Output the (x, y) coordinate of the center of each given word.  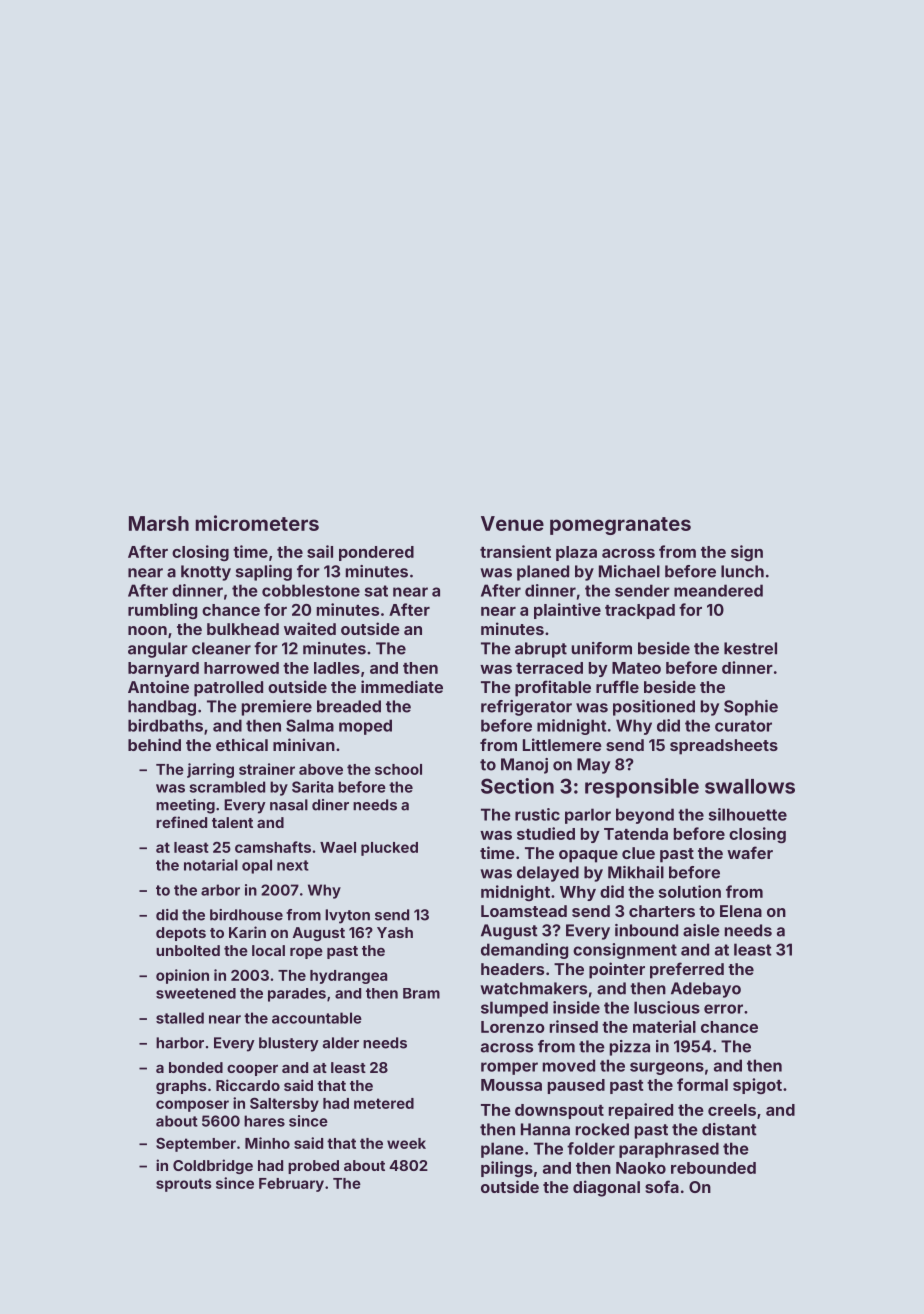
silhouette (748, 814)
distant (729, 1129)
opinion (182, 976)
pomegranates (620, 526)
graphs (181, 1087)
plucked (389, 849)
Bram (421, 993)
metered (384, 1103)
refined (181, 822)
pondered (376, 553)
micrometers (257, 523)
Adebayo (706, 990)
